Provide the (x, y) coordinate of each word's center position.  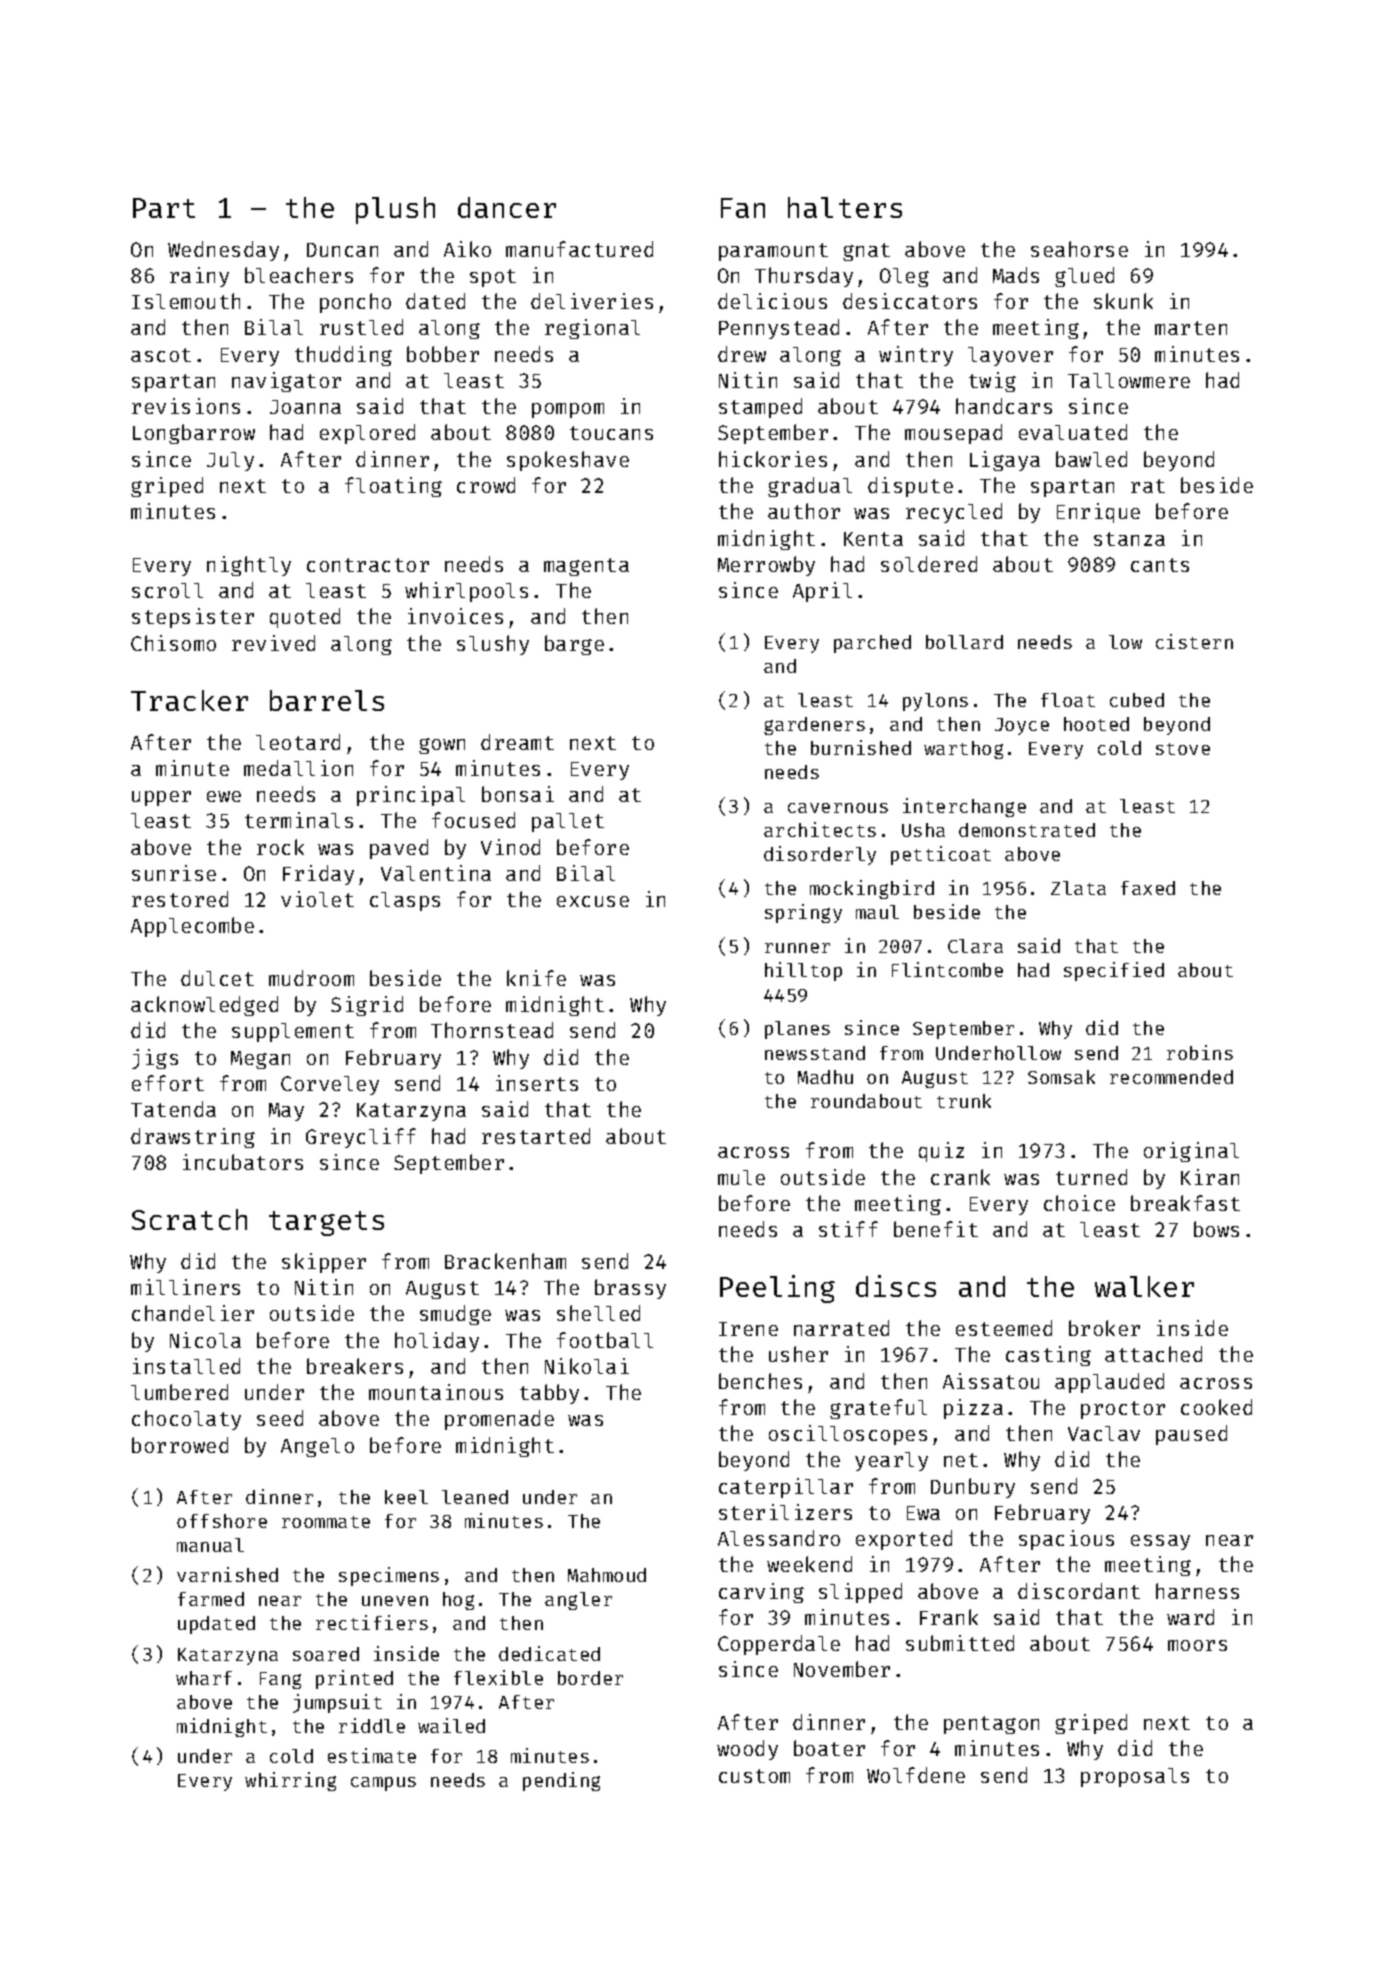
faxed (1148, 888)
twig (992, 382)
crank (960, 1177)
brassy (630, 1289)
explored (367, 434)
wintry (916, 356)
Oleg (904, 277)
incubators (243, 1162)
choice (1079, 1203)
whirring (290, 1781)
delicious (772, 301)
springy (803, 913)
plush (395, 210)
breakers (355, 1366)
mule (741, 1177)
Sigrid (367, 1006)
